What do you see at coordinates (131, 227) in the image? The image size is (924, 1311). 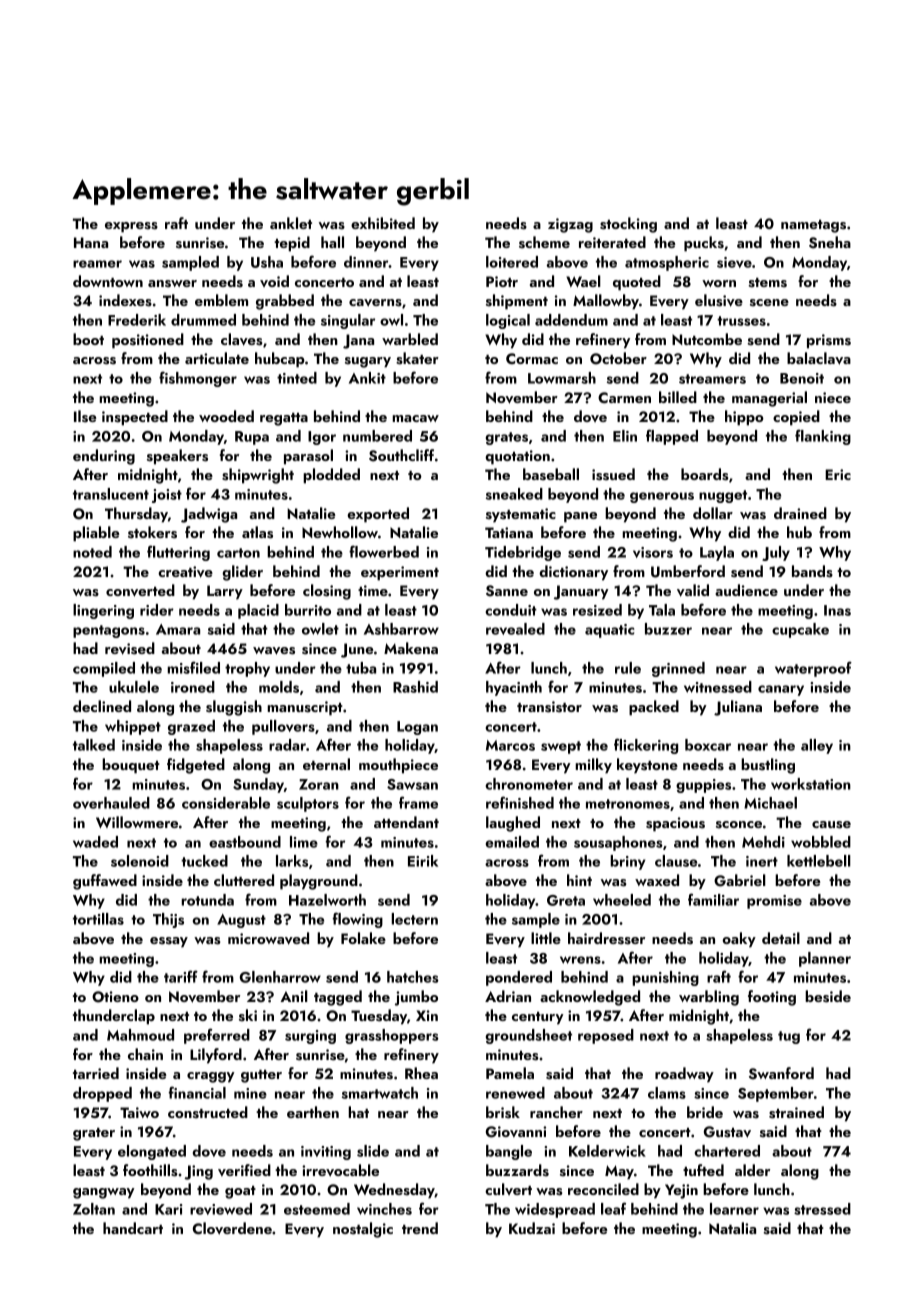 I see `express` at bounding box center [131, 227].
